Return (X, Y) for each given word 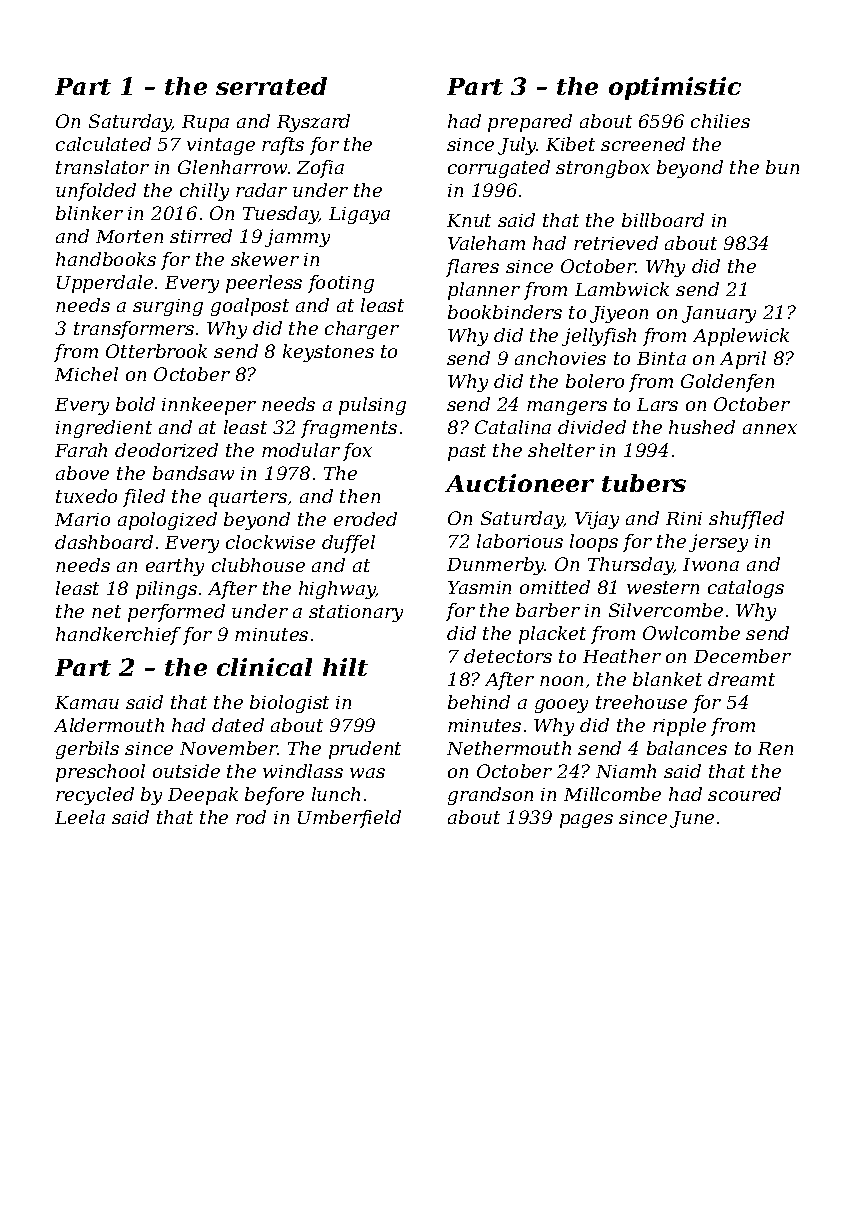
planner (484, 291)
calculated (103, 144)
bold (135, 404)
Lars (657, 404)
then (360, 496)
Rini (684, 518)
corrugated (499, 169)
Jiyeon (619, 314)
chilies (720, 121)
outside (186, 771)
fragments (349, 429)
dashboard (104, 542)
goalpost (250, 307)
